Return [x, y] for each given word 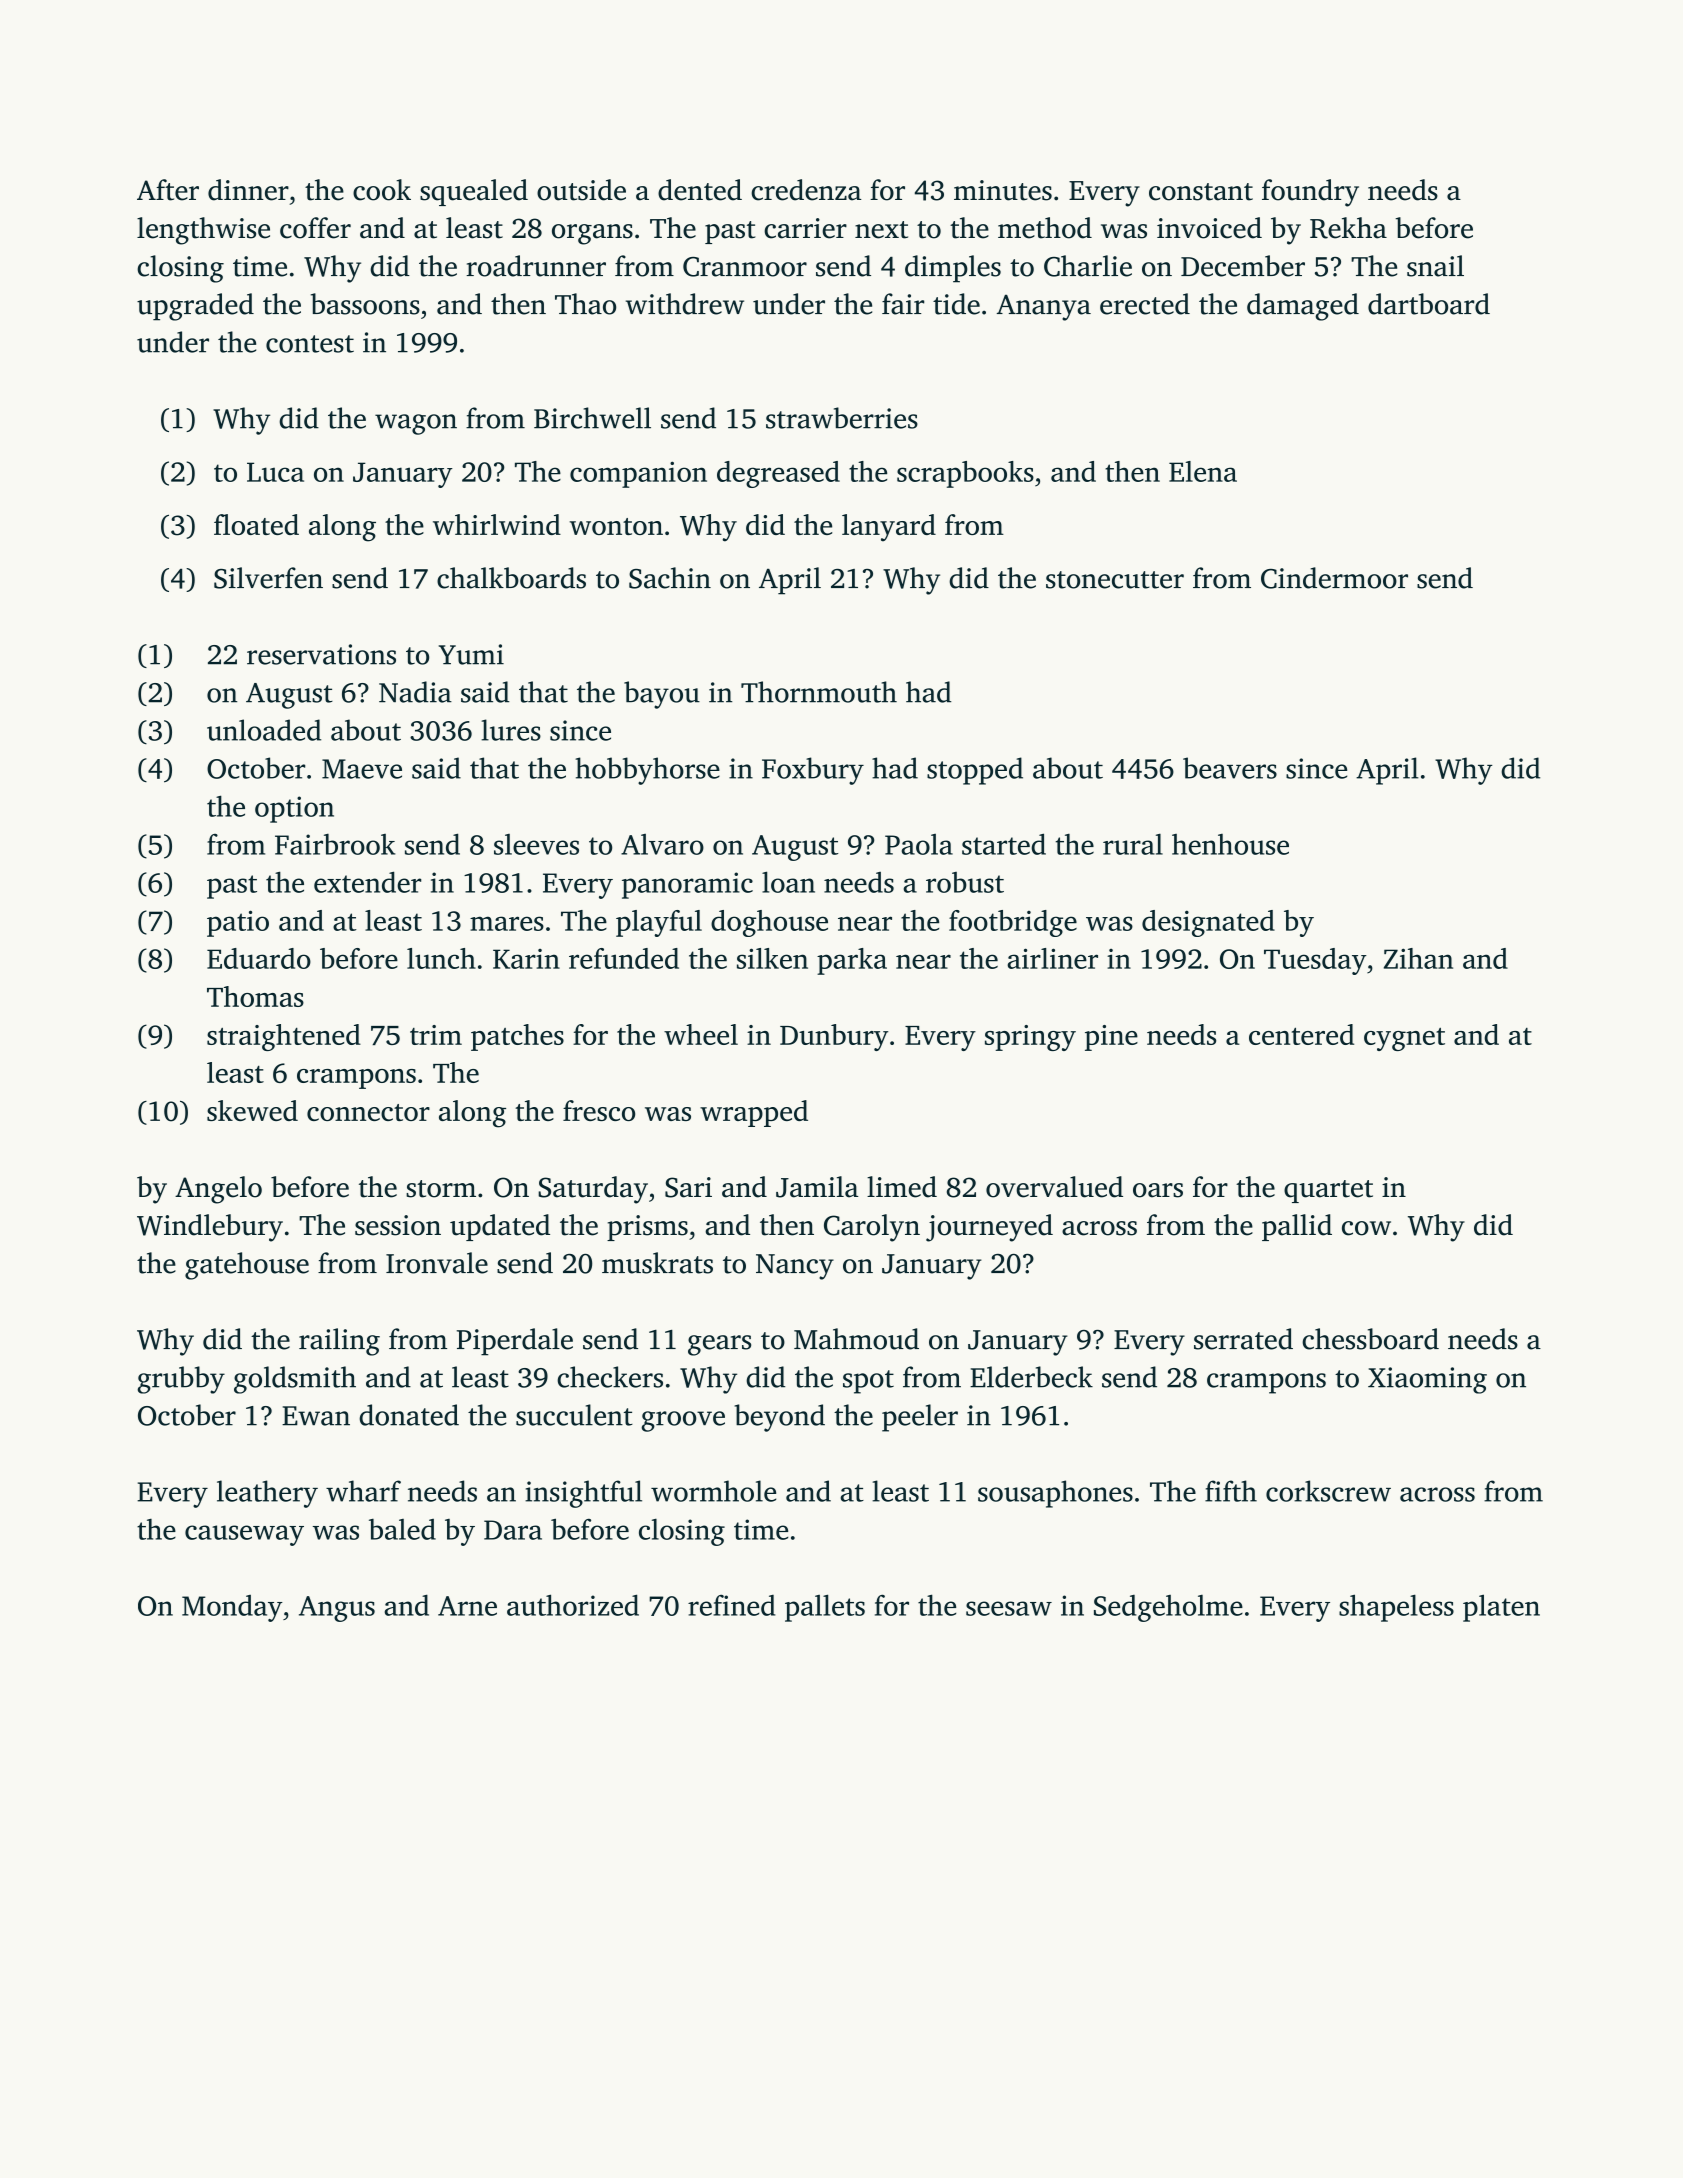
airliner [1052, 958]
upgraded [195, 307]
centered [1301, 1034]
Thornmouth [819, 692]
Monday [232, 1608]
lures [511, 730]
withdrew [685, 304]
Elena [1203, 471]
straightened [284, 1037]
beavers [1230, 768]
